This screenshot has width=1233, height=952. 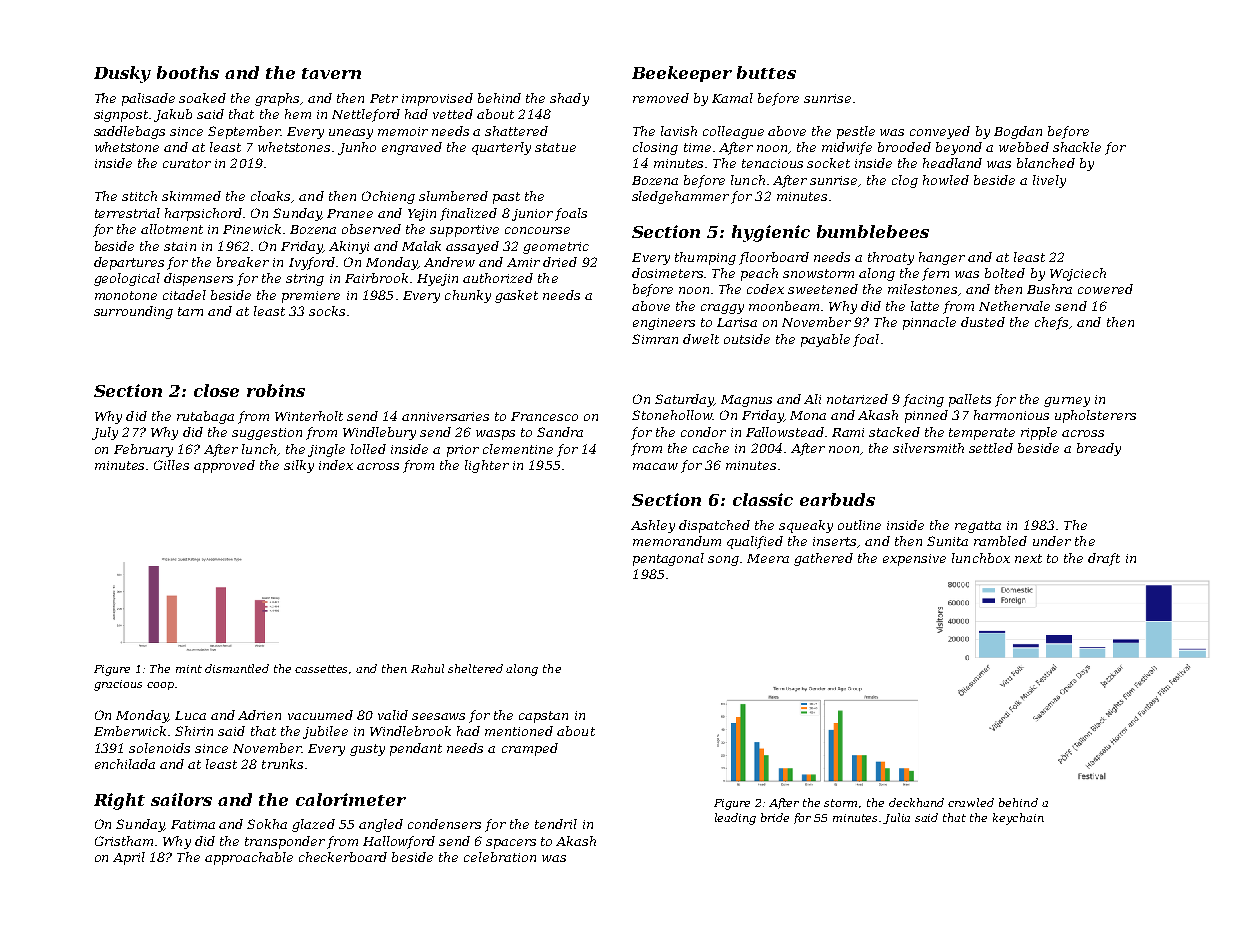 I want to click on celebration, so click(x=500, y=857).
